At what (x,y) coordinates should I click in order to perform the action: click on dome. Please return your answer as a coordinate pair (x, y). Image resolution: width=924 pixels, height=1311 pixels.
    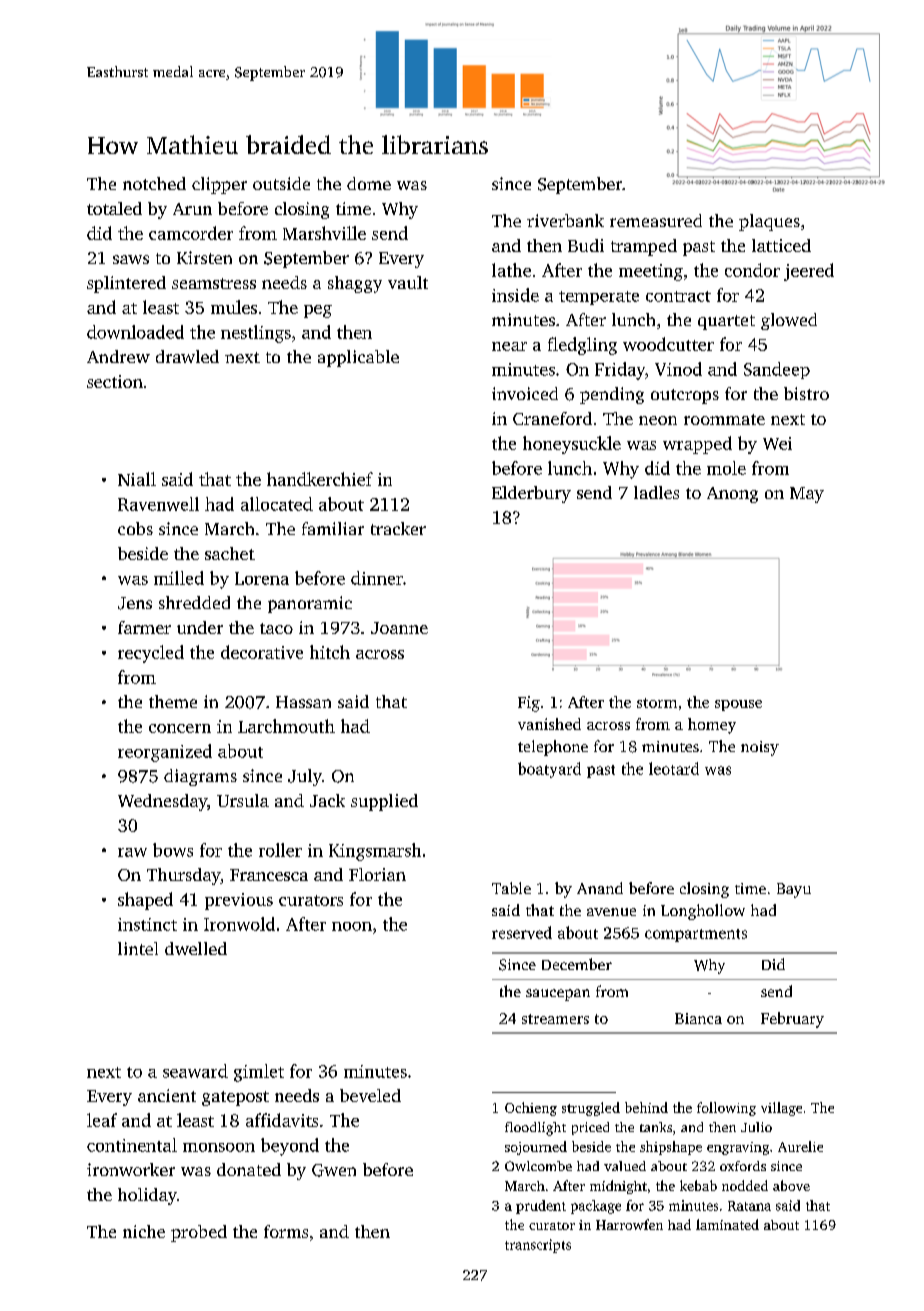
    Looking at the image, I should click on (369, 183).
